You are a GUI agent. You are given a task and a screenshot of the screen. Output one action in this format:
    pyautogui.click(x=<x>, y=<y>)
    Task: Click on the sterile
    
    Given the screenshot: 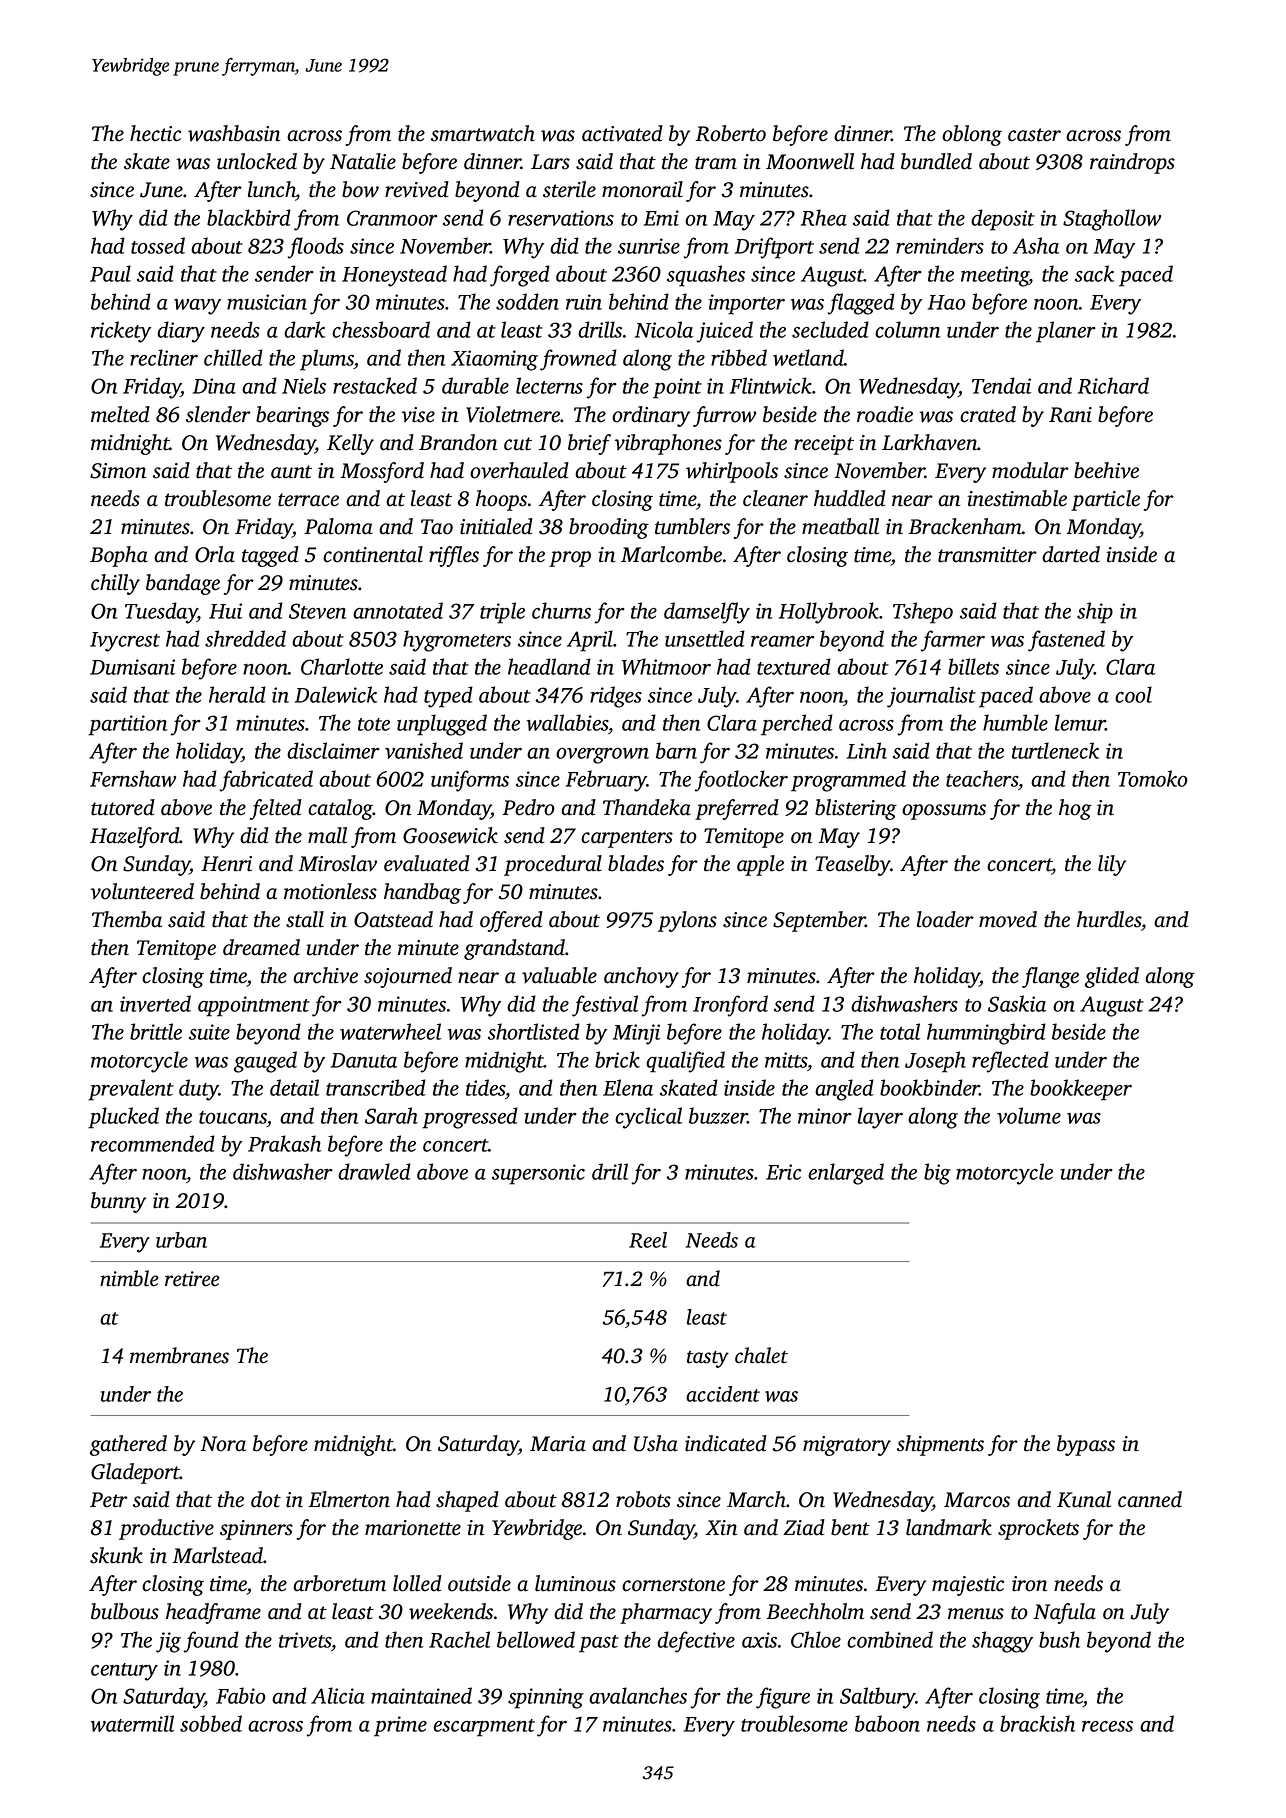 What is the action you would take?
    pyautogui.click(x=569, y=189)
